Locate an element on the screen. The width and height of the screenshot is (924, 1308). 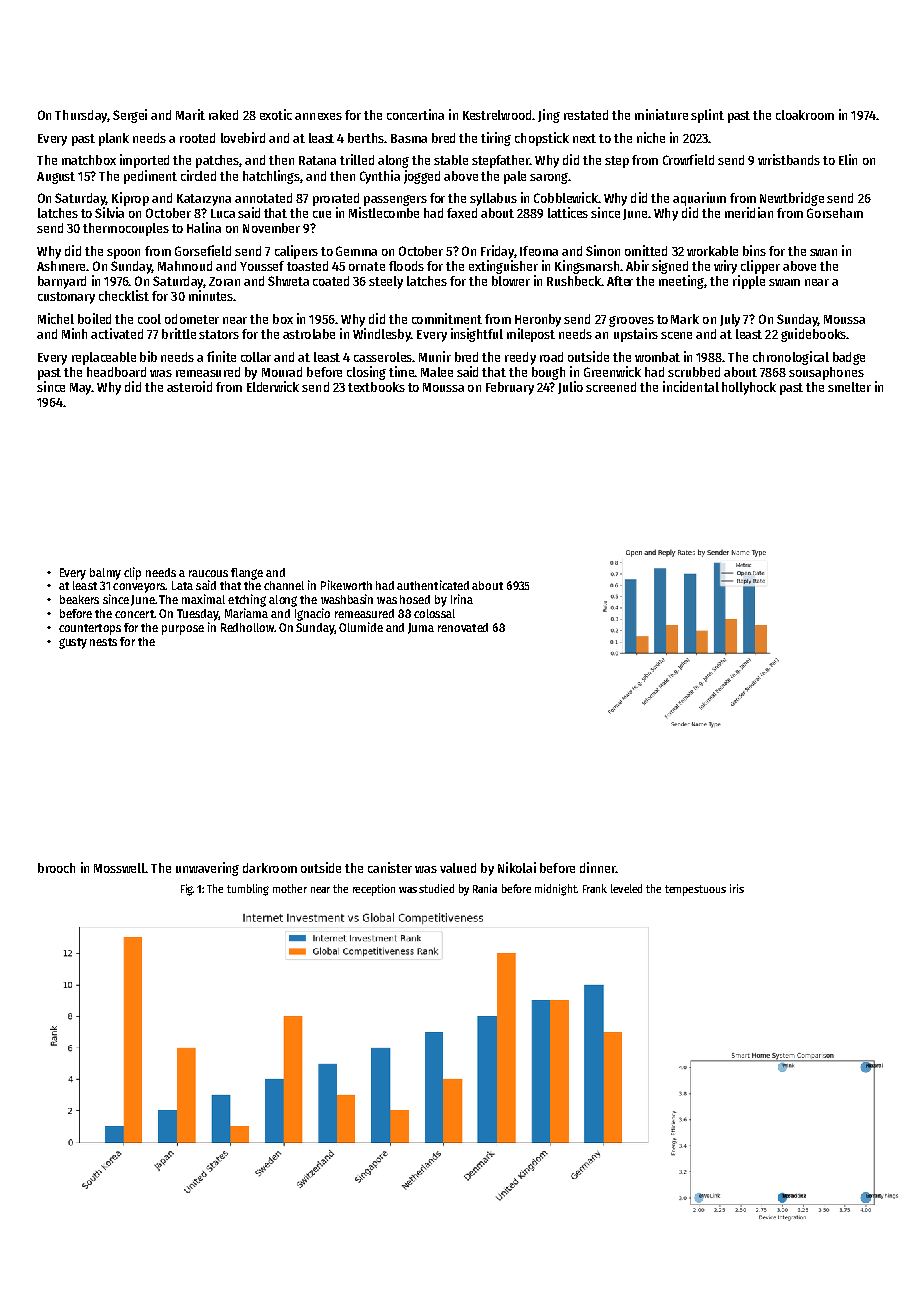
Pikeworth is located at coordinates (346, 585).
